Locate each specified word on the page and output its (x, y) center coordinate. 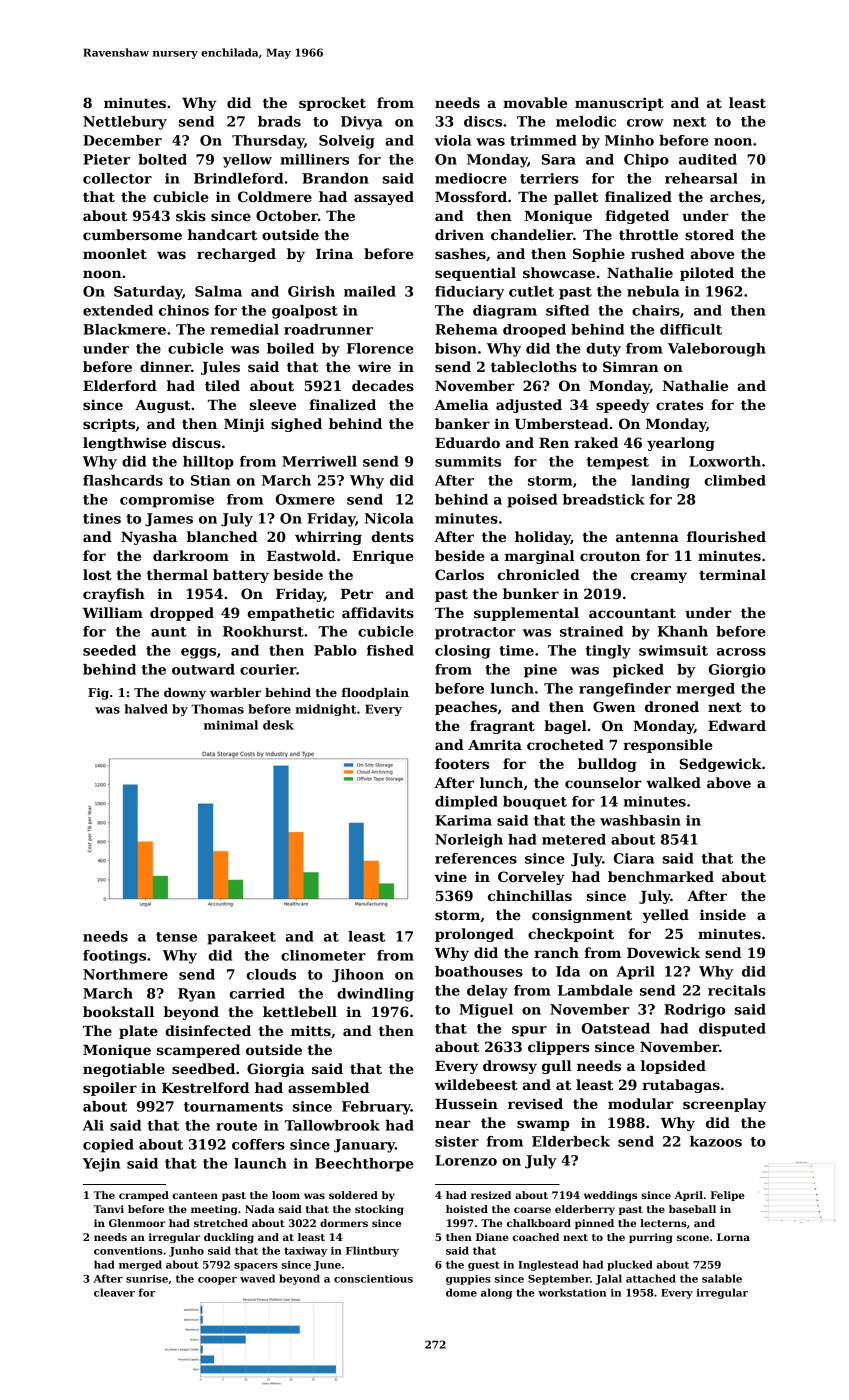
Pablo (335, 650)
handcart (222, 234)
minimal (231, 725)
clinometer (323, 955)
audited (708, 159)
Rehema (466, 329)
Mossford (471, 196)
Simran (630, 366)
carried (257, 993)
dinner (165, 366)
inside (723, 914)
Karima (463, 820)
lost (97, 574)
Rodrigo (694, 1011)
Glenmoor (137, 1223)
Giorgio (737, 671)
